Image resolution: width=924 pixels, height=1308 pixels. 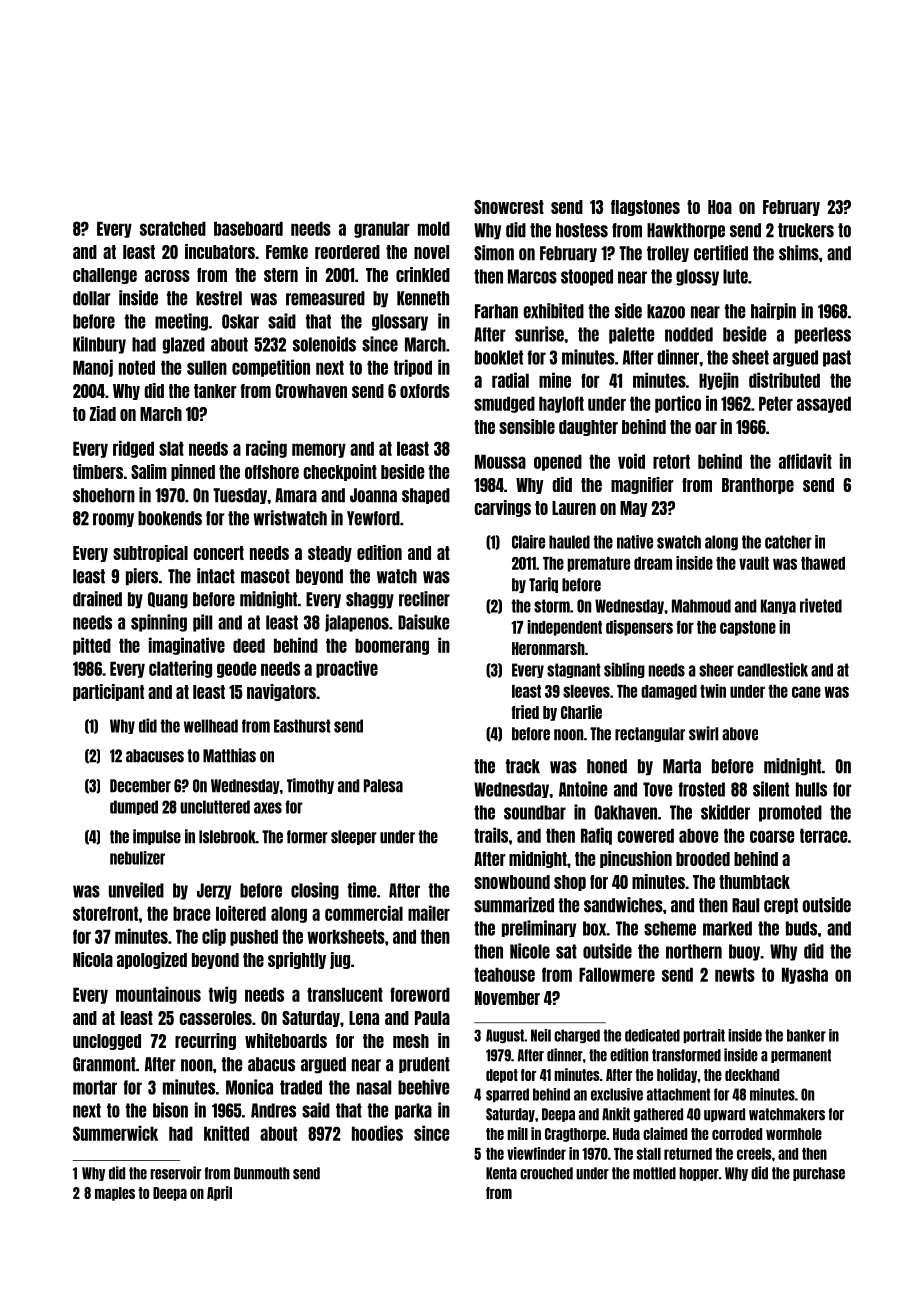 What do you see at coordinates (223, 995) in the screenshot?
I see `twig` at bounding box center [223, 995].
